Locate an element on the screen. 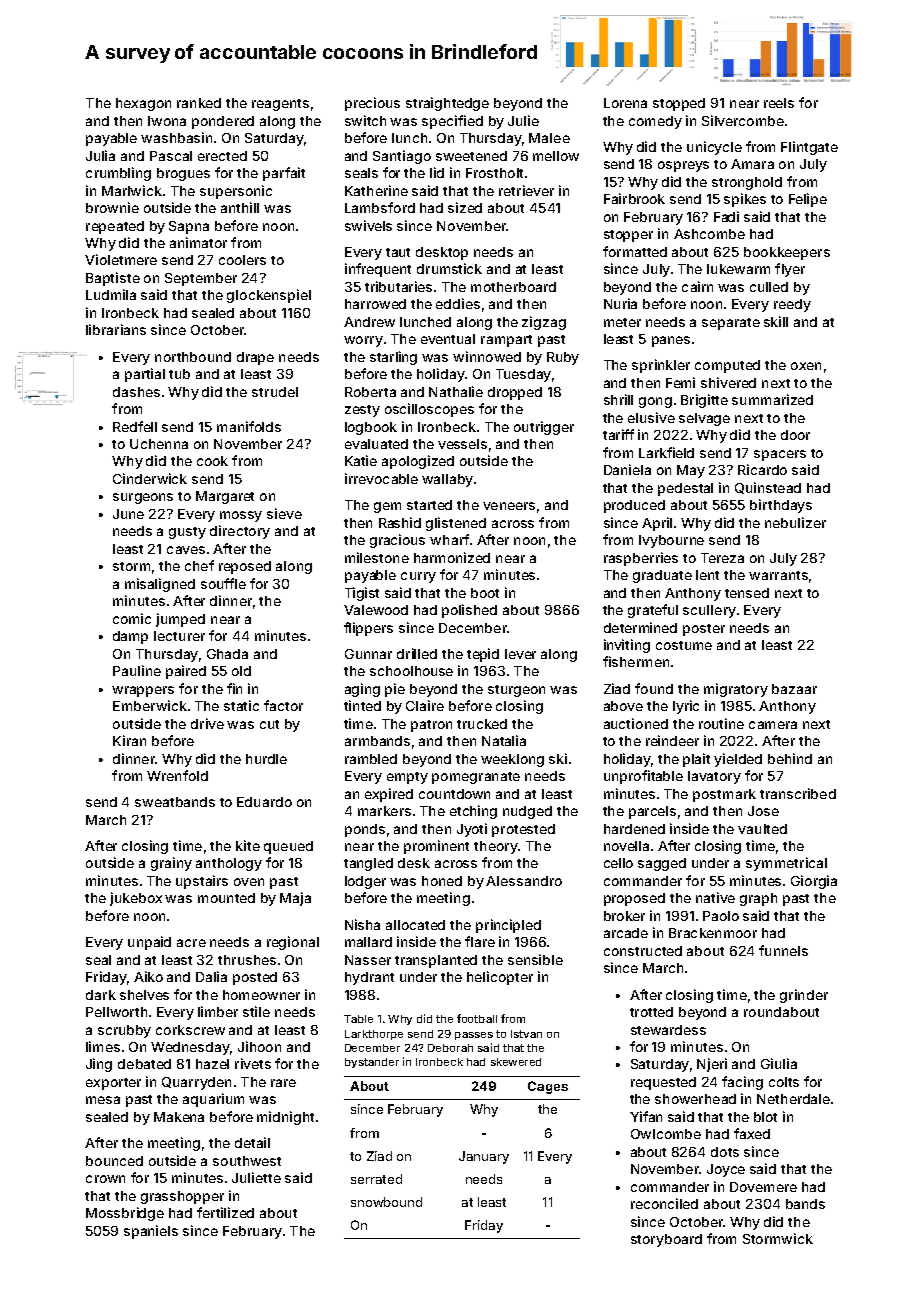 The image size is (924, 1308). specified is located at coordinates (452, 122).
